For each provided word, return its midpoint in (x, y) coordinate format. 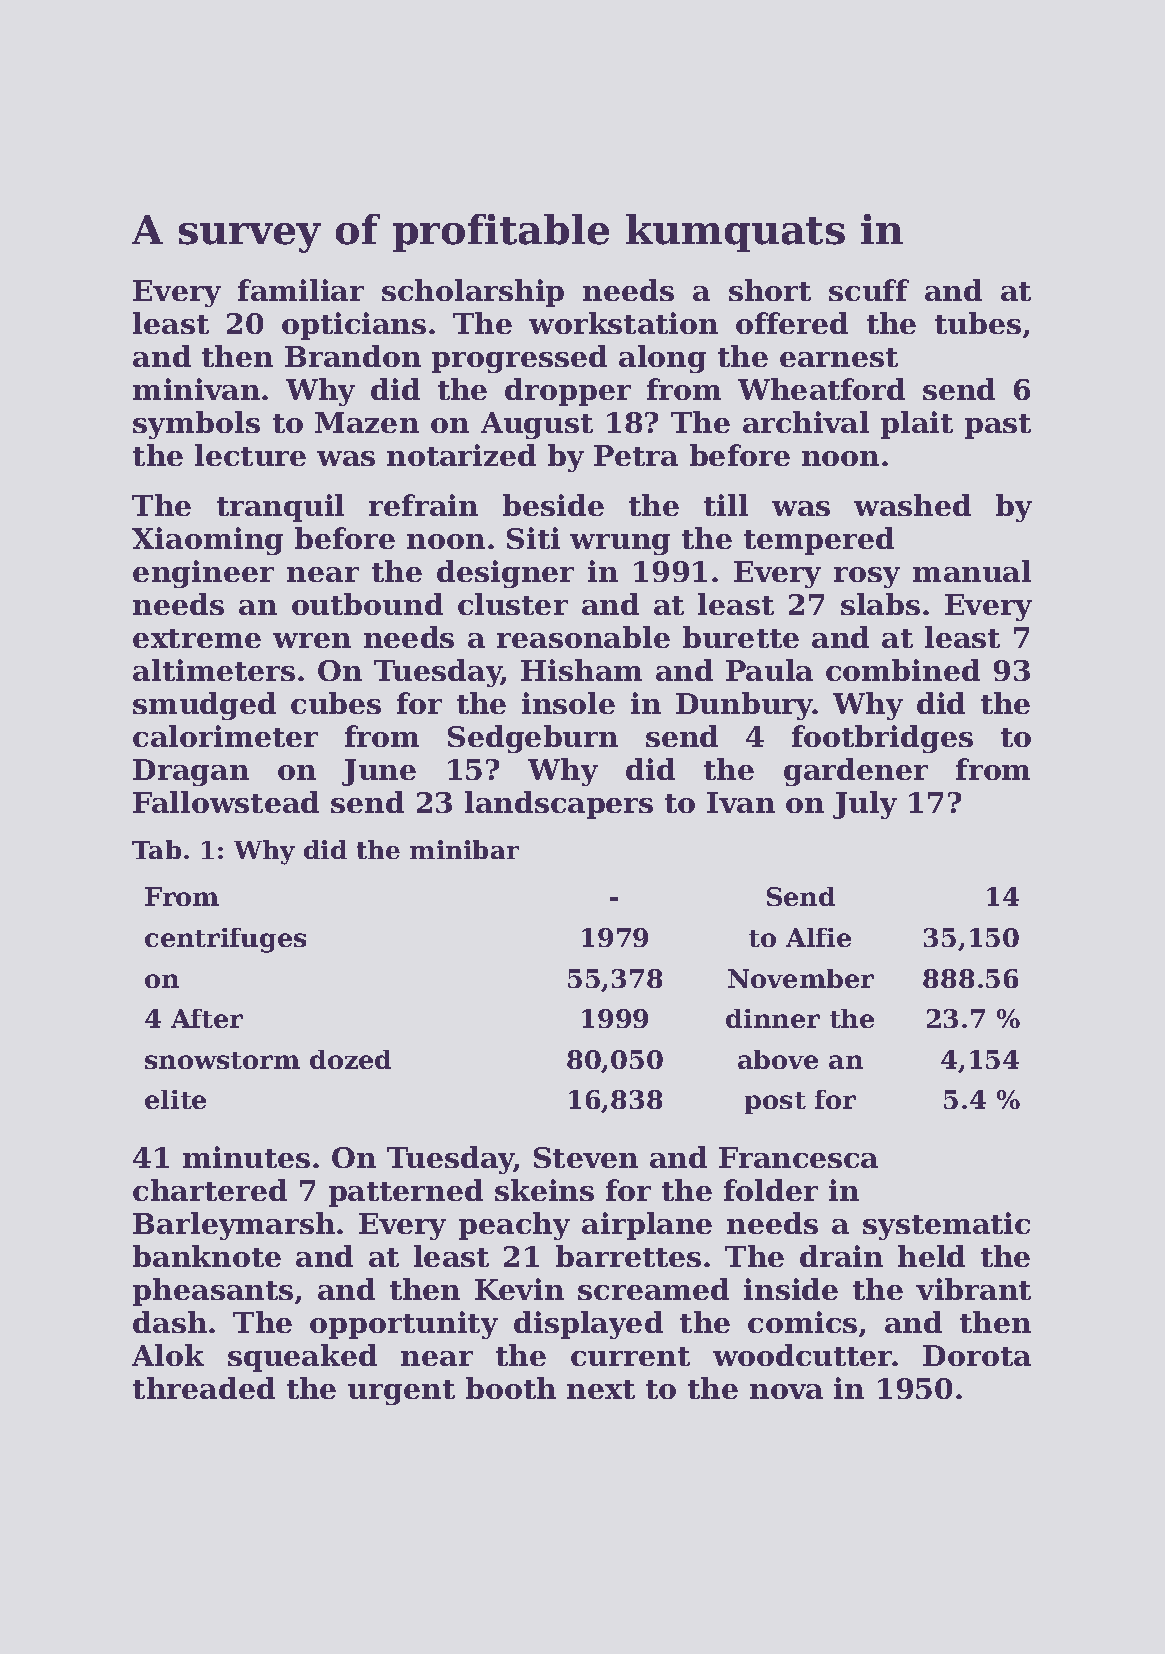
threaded (204, 1388)
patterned (406, 1193)
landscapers (559, 805)
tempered (819, 541)
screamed (653, 1289)
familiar (301, 290)
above (778, 1059)
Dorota (977, 1355)
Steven (586, 1157)
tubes (978, 323)
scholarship (473, 293)
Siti (533, 538)
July (865, 805)
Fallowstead (226, 802)
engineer (203, 574)
